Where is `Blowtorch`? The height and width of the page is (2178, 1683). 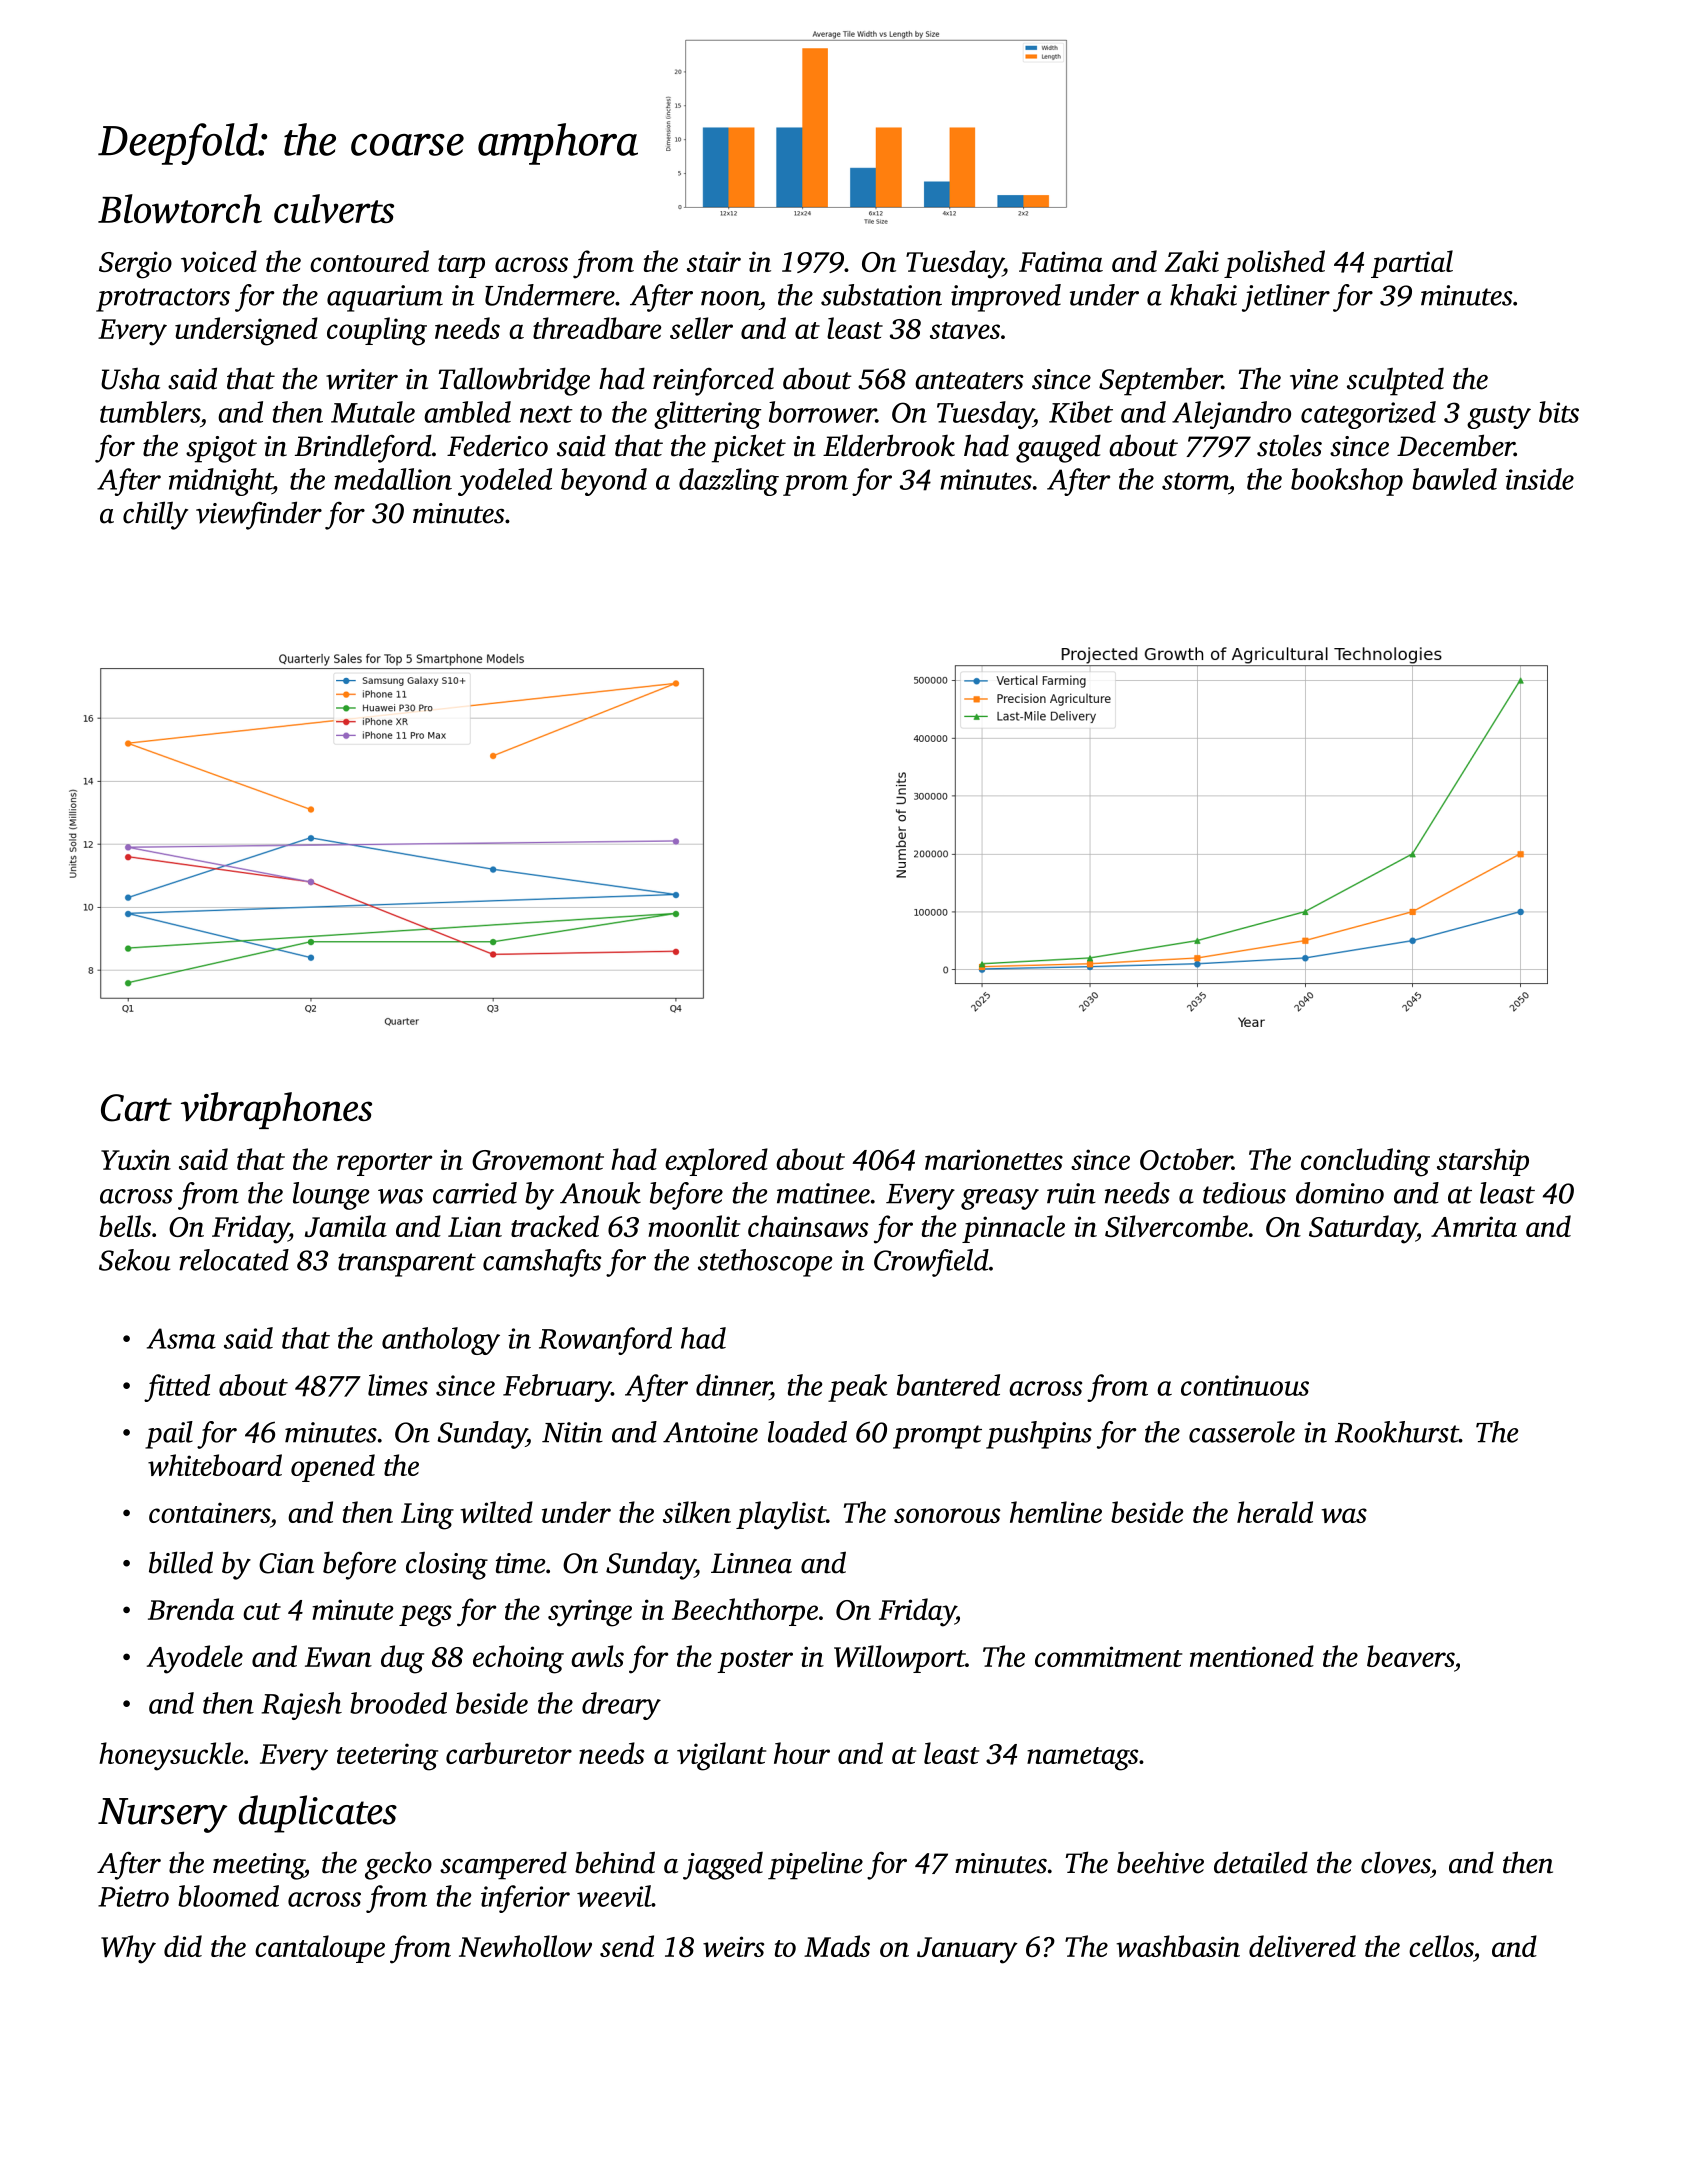
Blowtorch is located at coordinates (180, 208).
